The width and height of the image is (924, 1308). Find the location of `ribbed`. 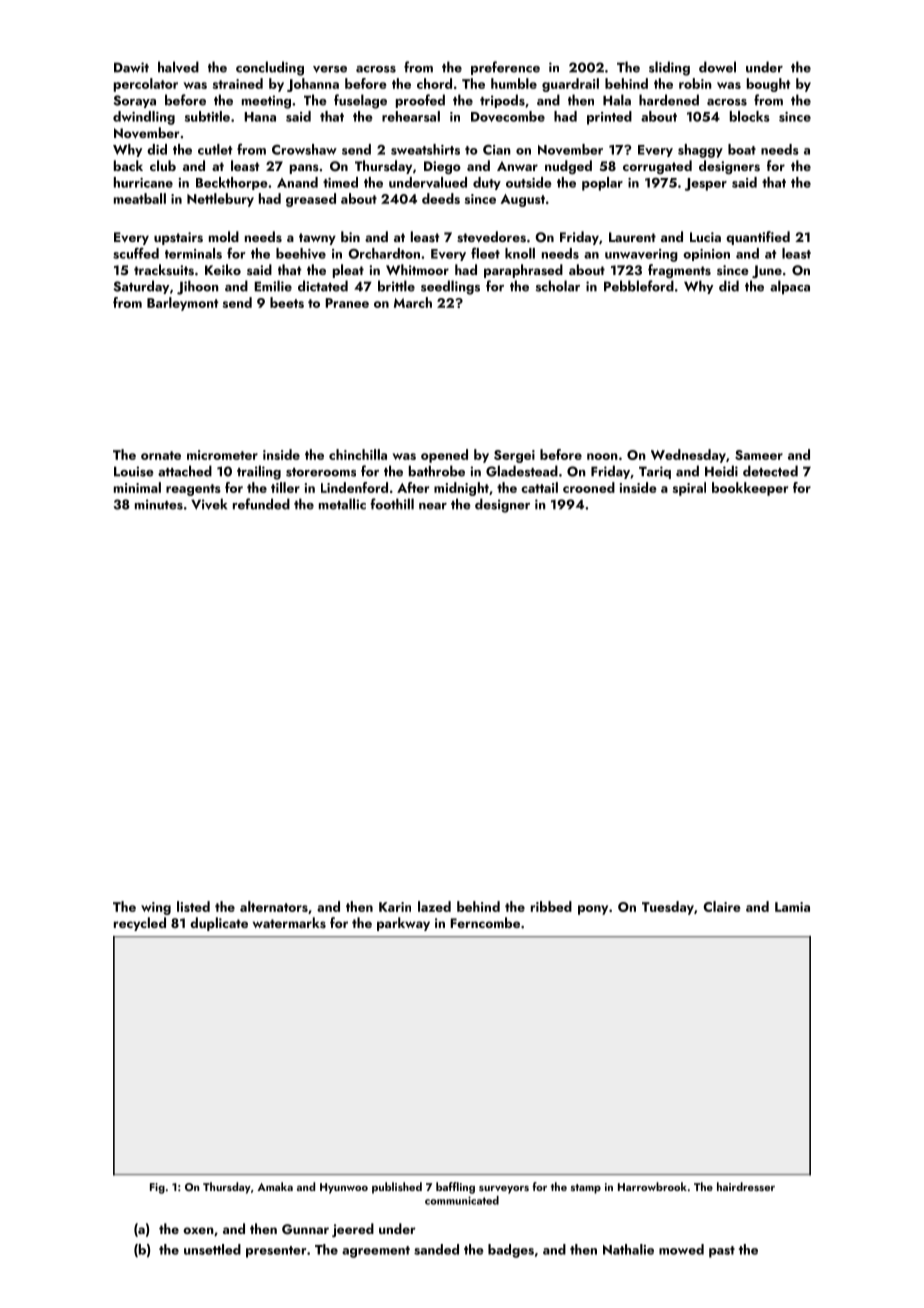

ribbed is located at coordinates (551, 906).
